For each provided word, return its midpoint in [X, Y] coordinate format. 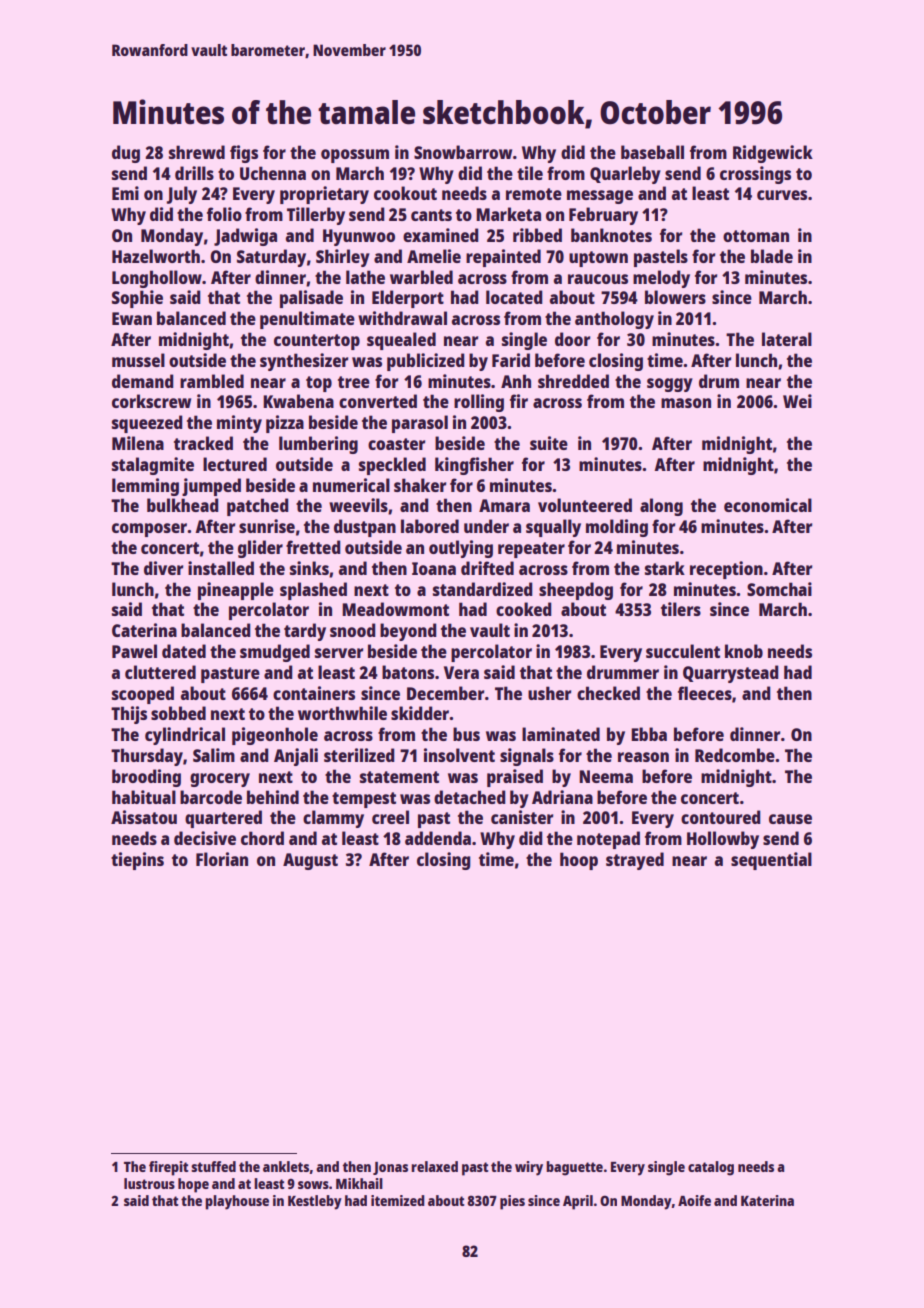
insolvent [459, 755]
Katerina [767, 1200]
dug [126, 154]
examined [441, 235]
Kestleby [315, 1202]
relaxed [434, 1166]
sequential [771, 861]
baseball [652, 152]
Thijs [129, 715]
